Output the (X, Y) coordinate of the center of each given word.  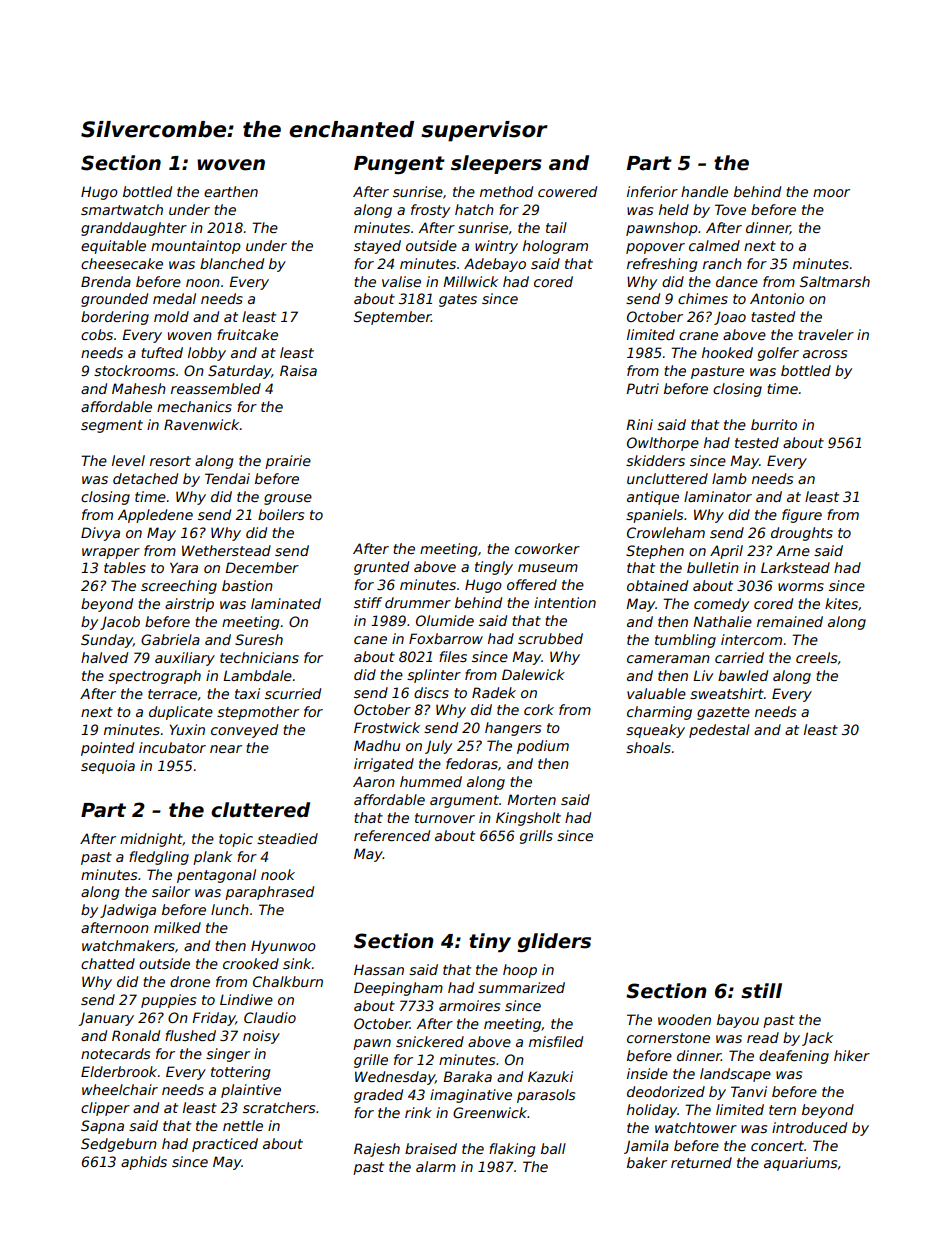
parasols (546, 1096)
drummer (418, 602)
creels (816, 657)
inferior (652, 191)
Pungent (399, 165)
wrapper (111, 553)
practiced (225, 1145)
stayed (377, 247)
